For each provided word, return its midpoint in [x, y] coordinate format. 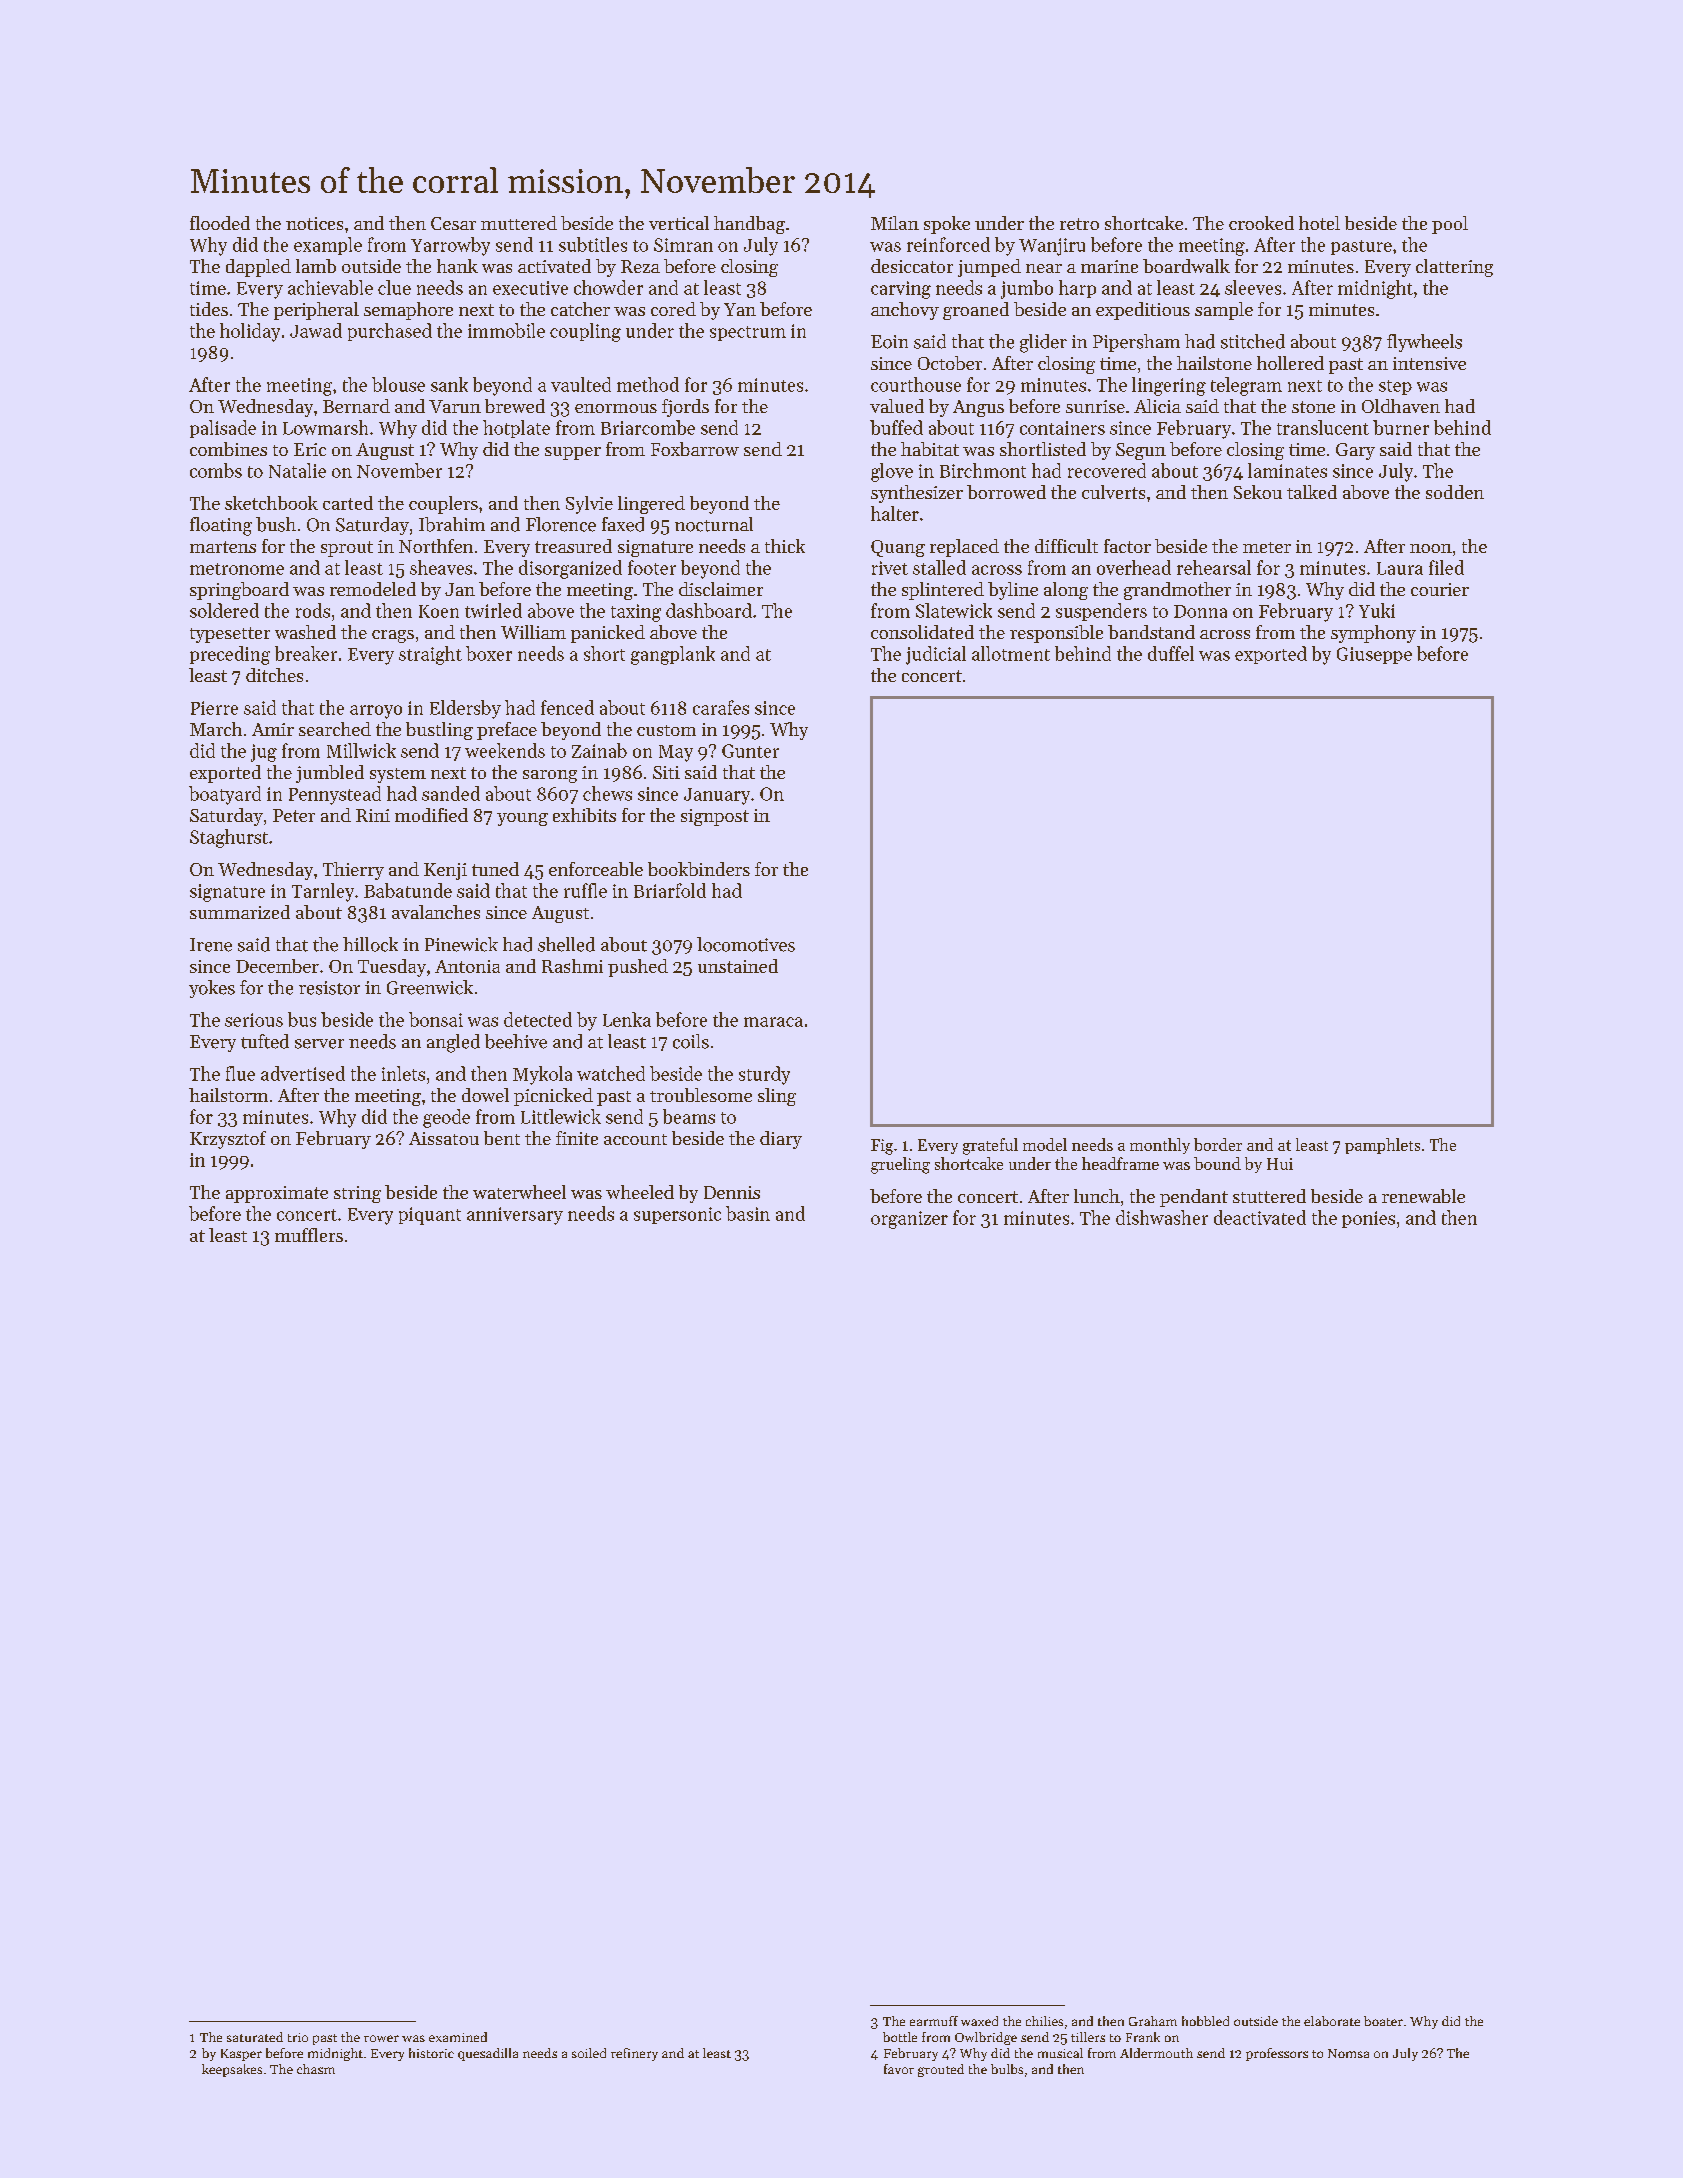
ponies [1368, 1219]
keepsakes [232, 2070]
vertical [679, 223]
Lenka [627, 1019]
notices [314, 223]
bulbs [1007, 2069]
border [1218, 1144]
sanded [451, 793]
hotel [1319, 223]
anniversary [515, 1216]
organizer [909, 1220]
